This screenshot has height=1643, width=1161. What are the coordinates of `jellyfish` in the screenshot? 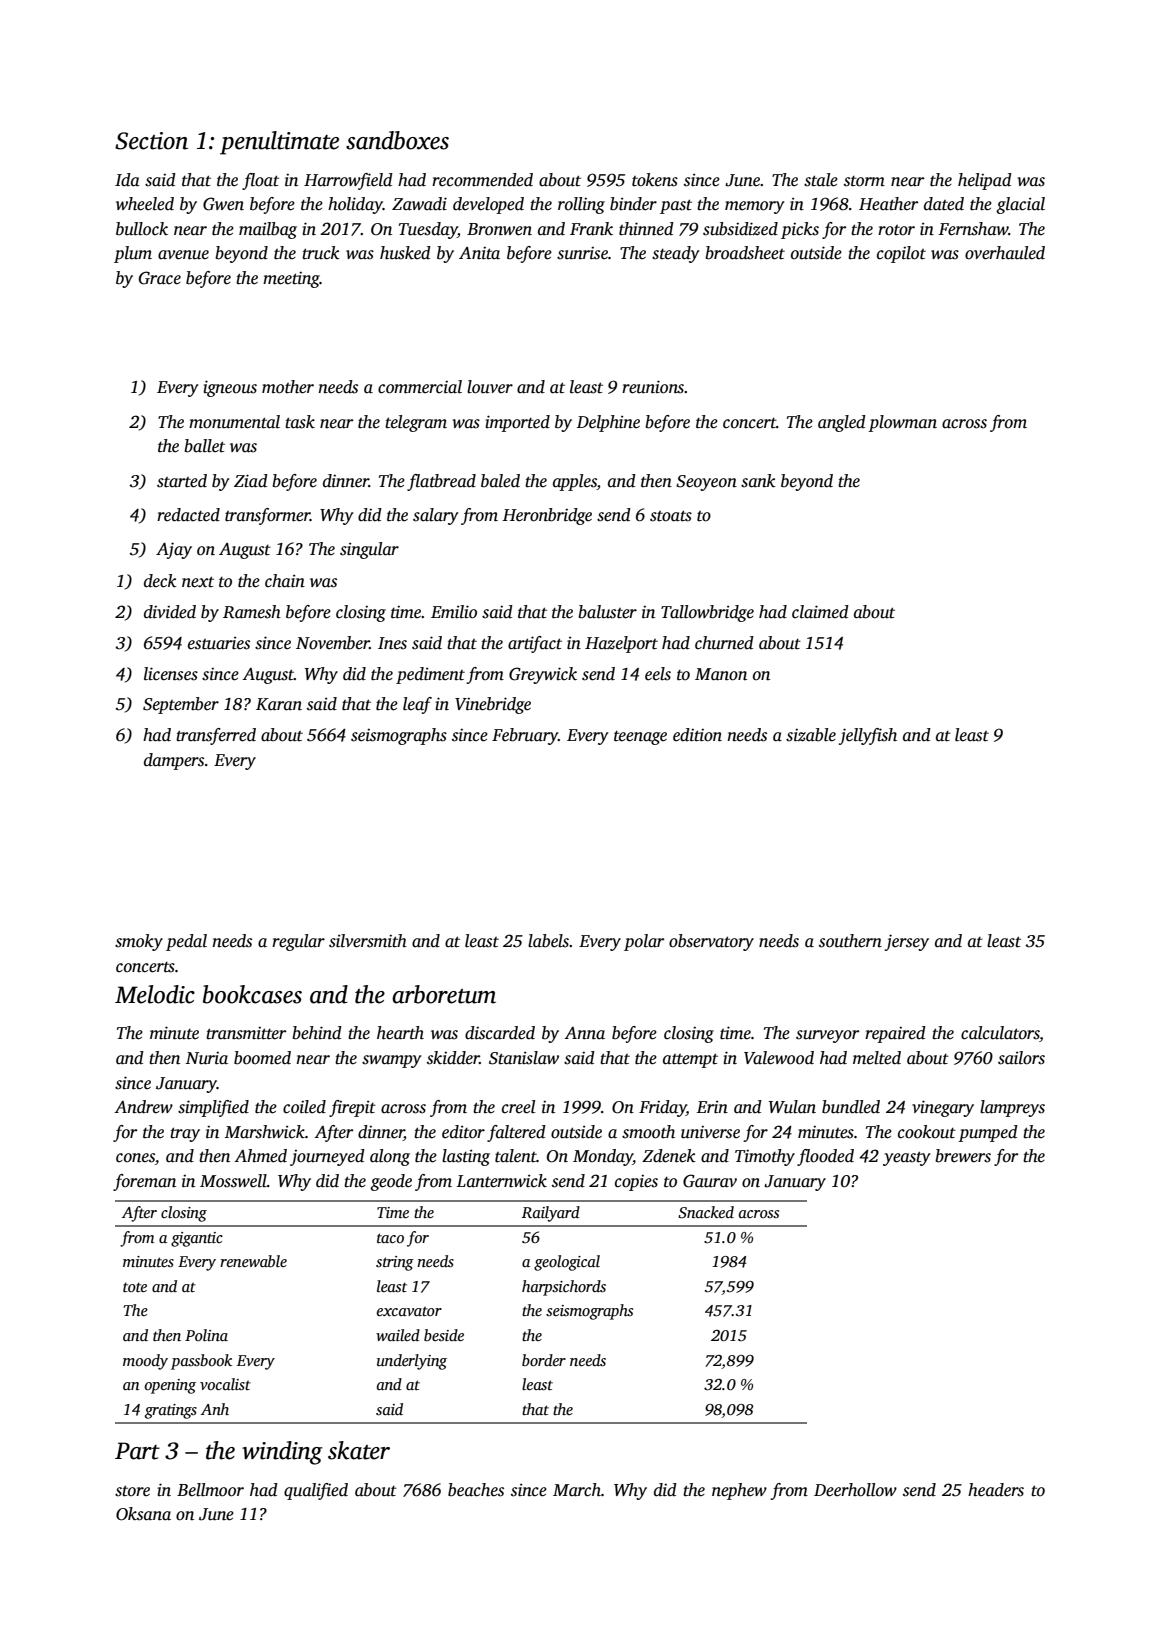 It's located at (868, 736).
